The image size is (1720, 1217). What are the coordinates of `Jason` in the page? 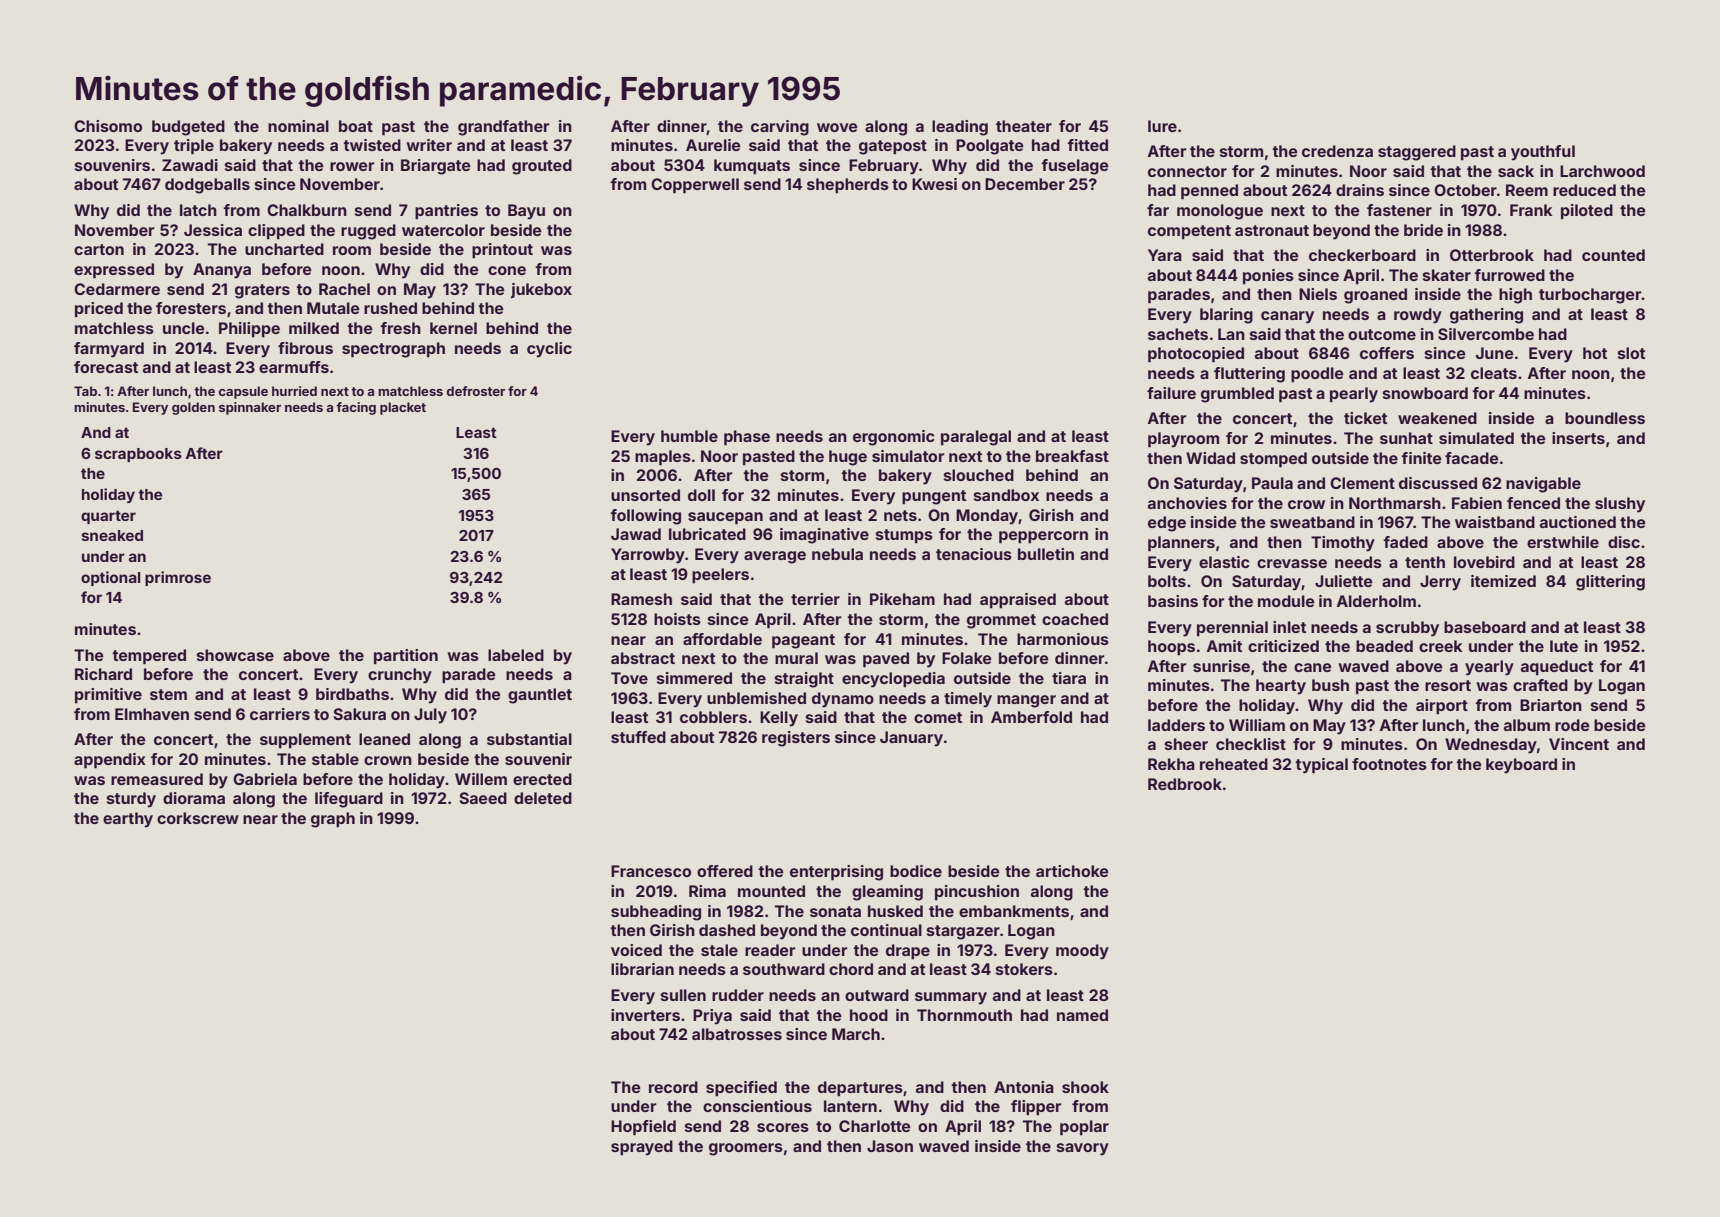 It's located at (890, 1146).
